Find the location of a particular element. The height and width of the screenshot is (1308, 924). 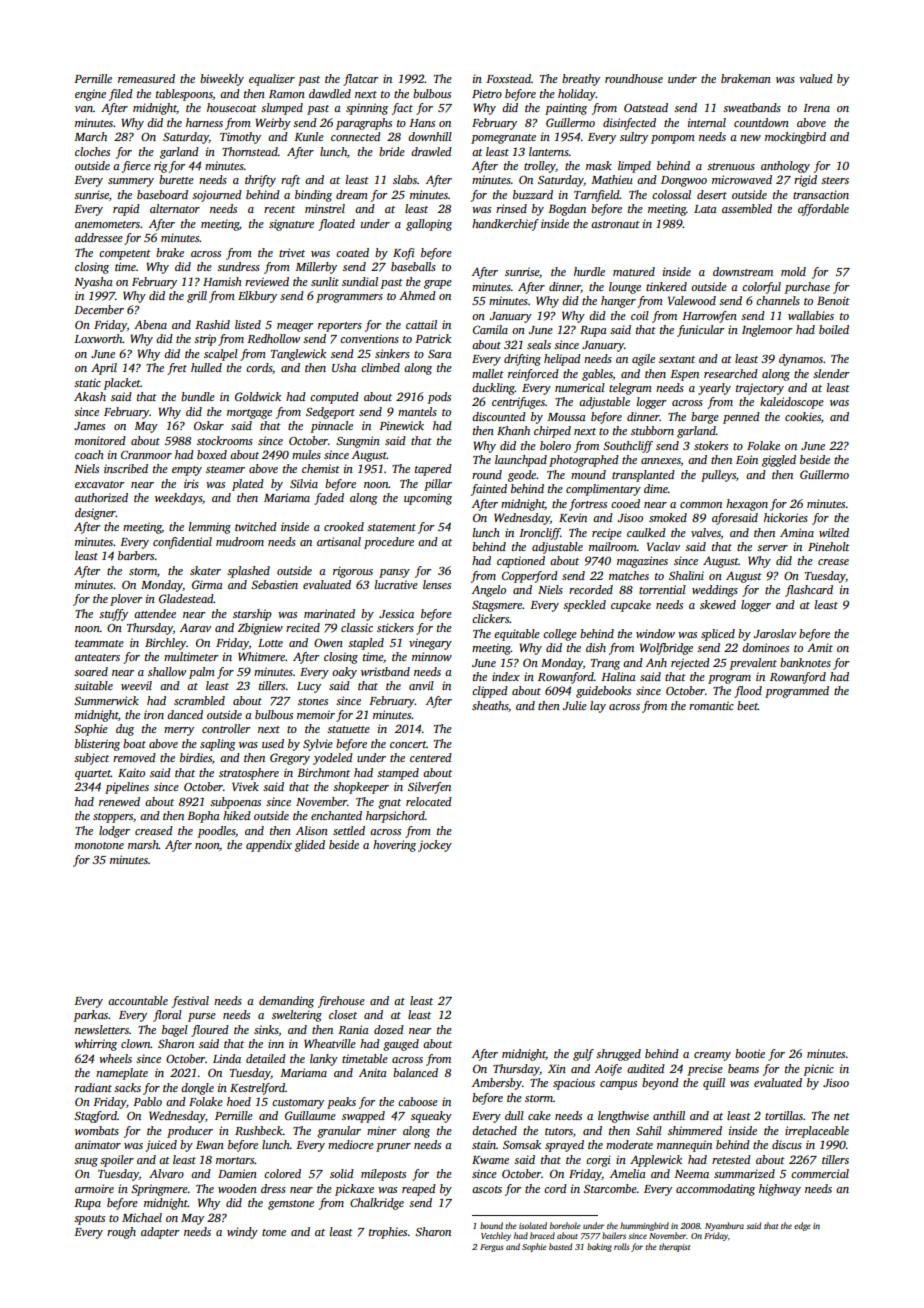

armoire is located at coordinates (94, 1188).
